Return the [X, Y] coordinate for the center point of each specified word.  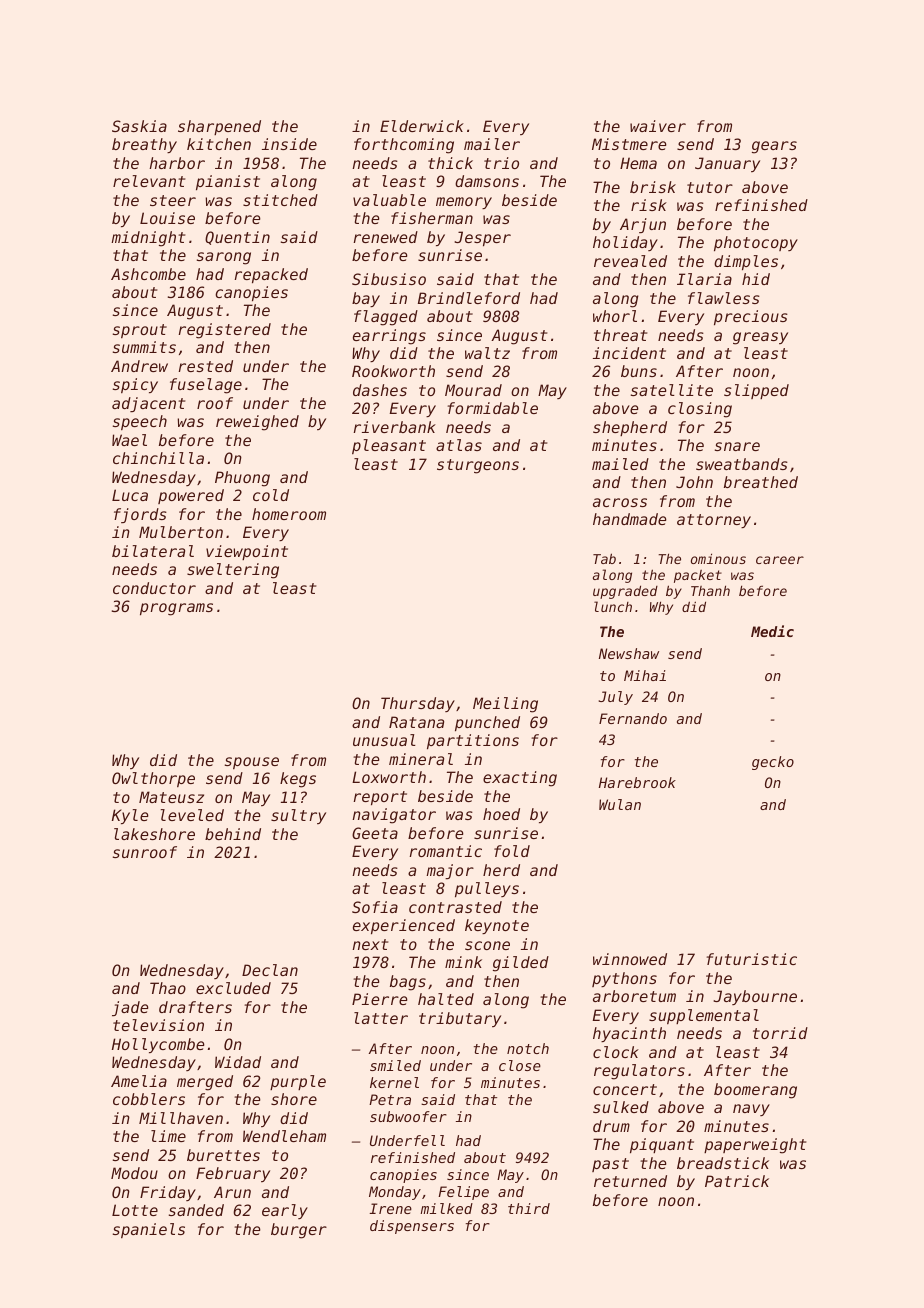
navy [751, 1110]
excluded [233, 988]
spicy [135, 385]
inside [289, 144]
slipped [756, 391]
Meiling [505, 705]
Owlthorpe [153, 779]
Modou [134, 1173]
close [520, 1065]
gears [774, 147]
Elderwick [422, 126]
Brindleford [469, 298]
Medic [772, 631]
